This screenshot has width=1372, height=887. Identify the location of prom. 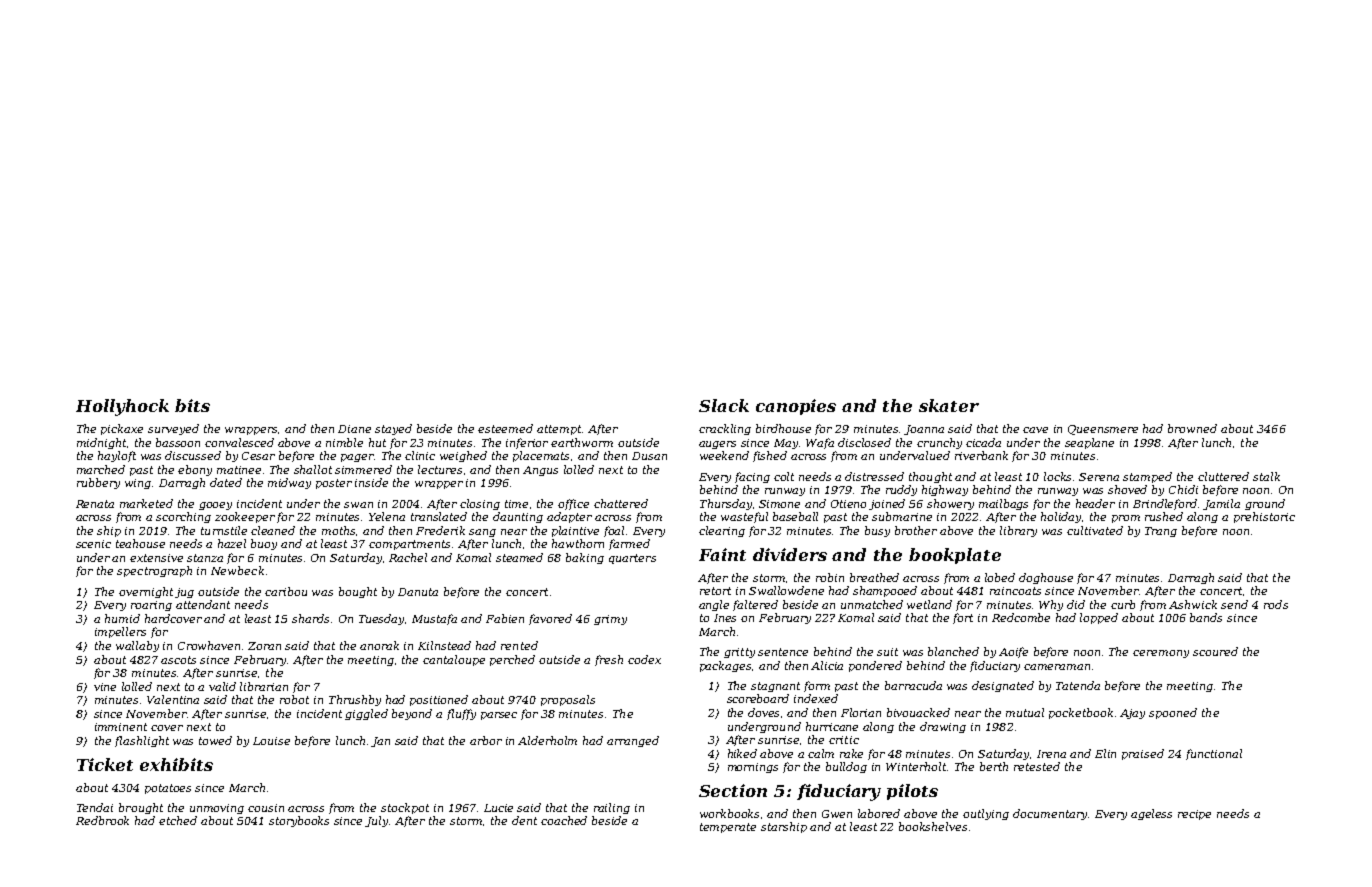
(1126, 519).
